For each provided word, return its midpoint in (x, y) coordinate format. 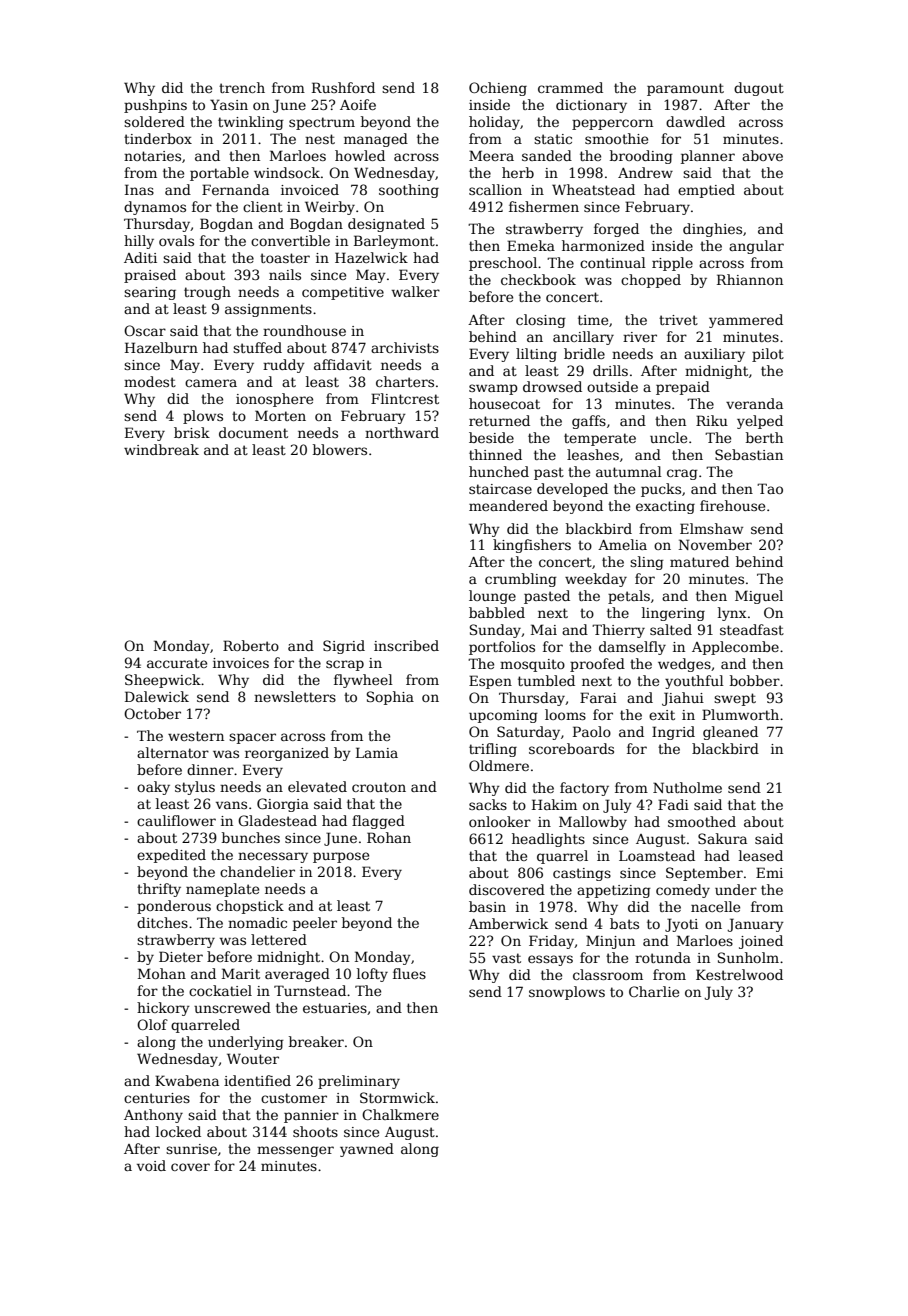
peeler (315, 924)
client (263, 206)
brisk (192, 432)
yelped (760, 422)
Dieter (181, 956)
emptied (706, 191)
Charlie (654, 991)
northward (402, 432)
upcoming (503, 716)
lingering (673, 614)
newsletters (295, 696)
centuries (157, 1098)
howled (360, 155)
